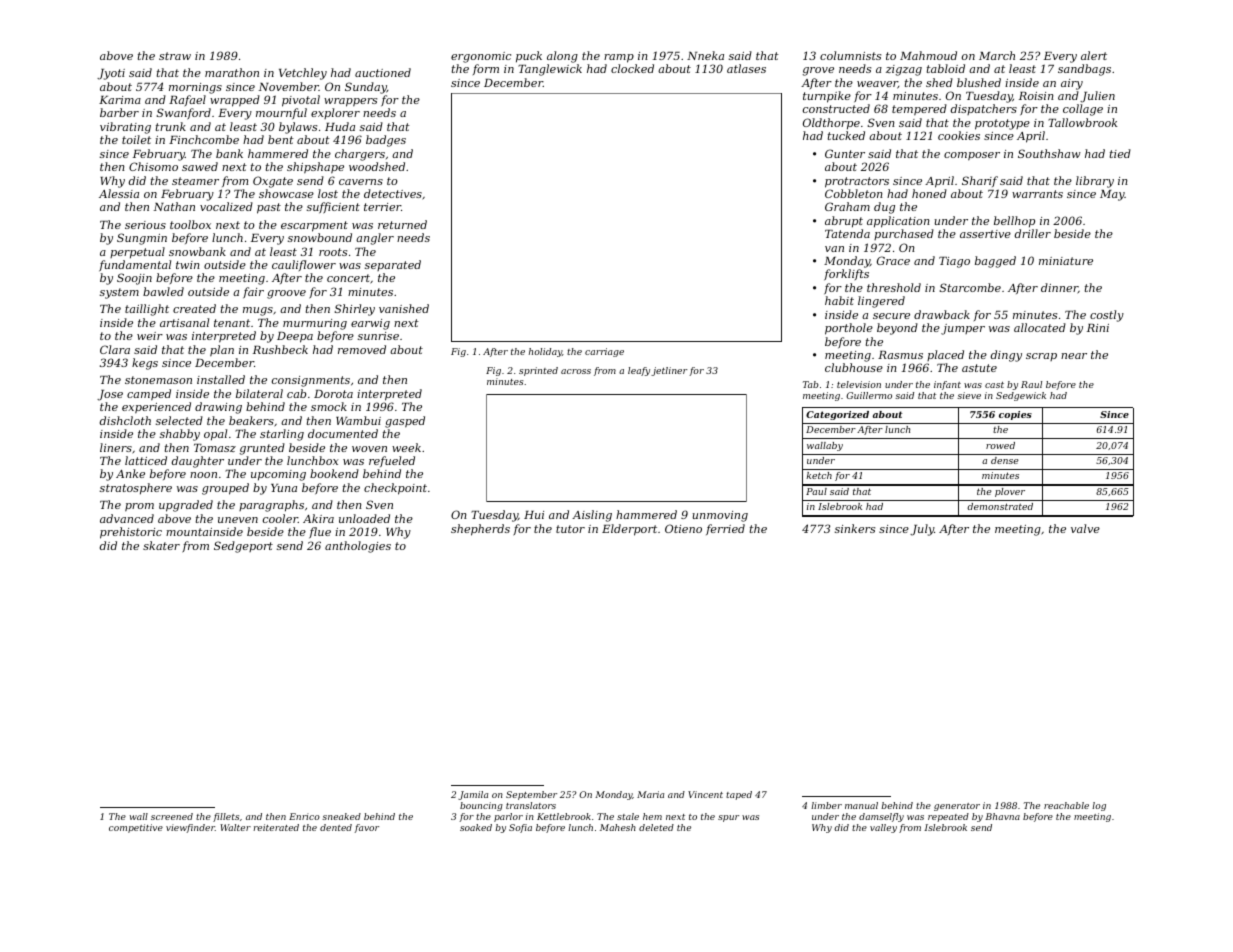  Describe the element at coordinates (111, 74) in the document. I see `Jyoti` at that location.
